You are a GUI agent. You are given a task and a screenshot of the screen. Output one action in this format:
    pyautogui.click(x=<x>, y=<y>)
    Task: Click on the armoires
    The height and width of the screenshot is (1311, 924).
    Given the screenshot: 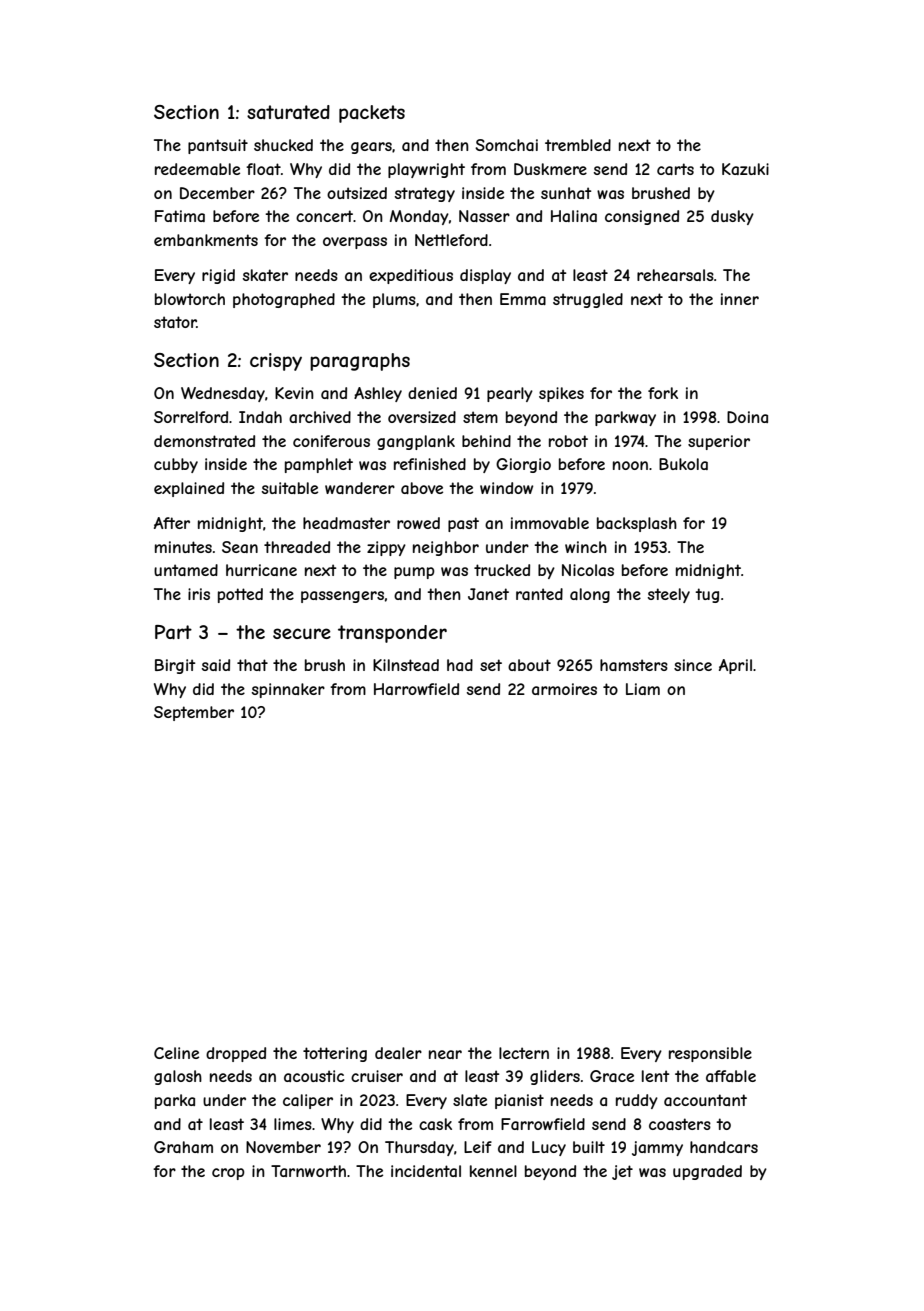 What is the action you would take?
    pyautogui.click(x=564, y=689)
